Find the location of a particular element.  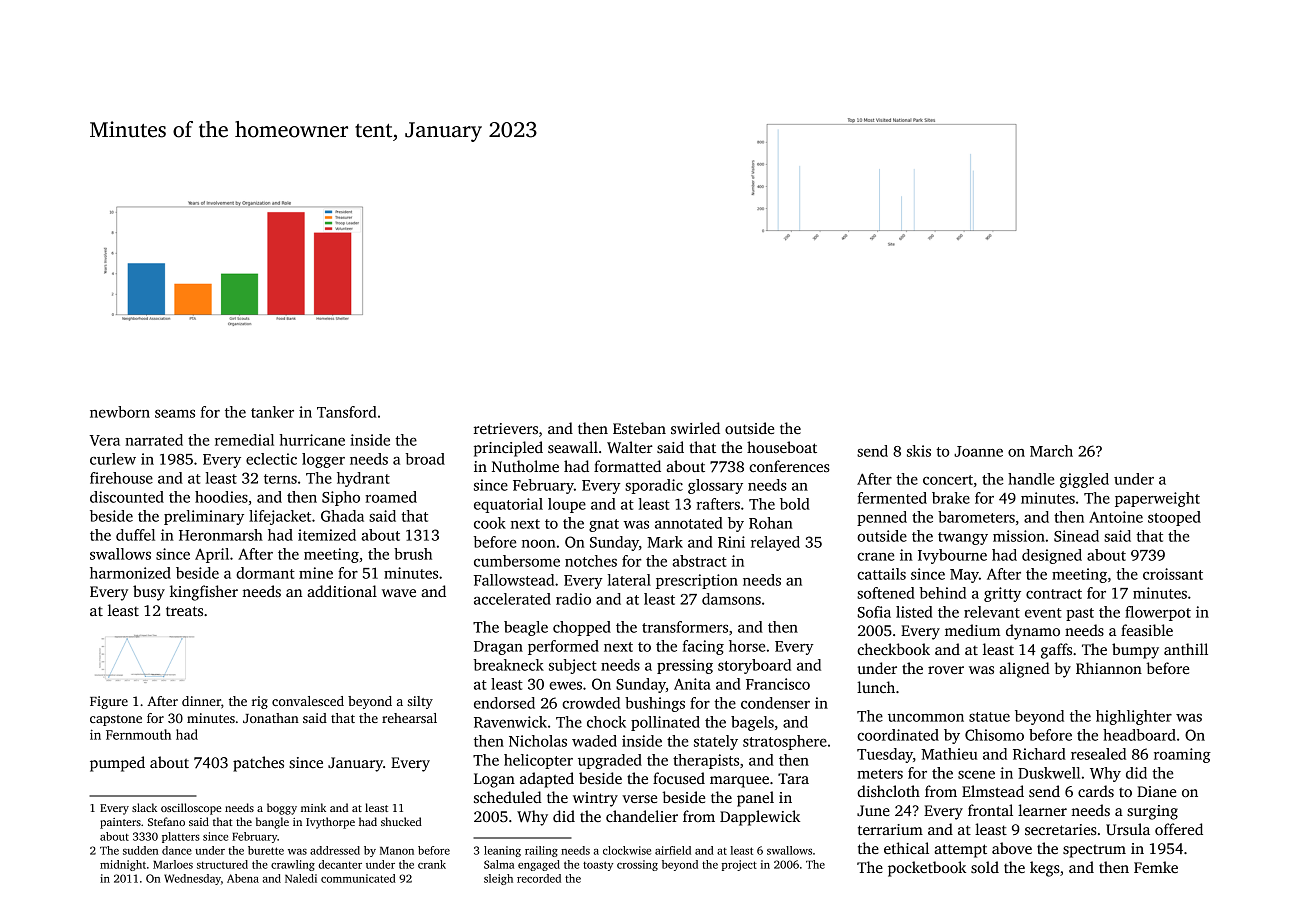

Joanne is located at coordinates (978, 451).
